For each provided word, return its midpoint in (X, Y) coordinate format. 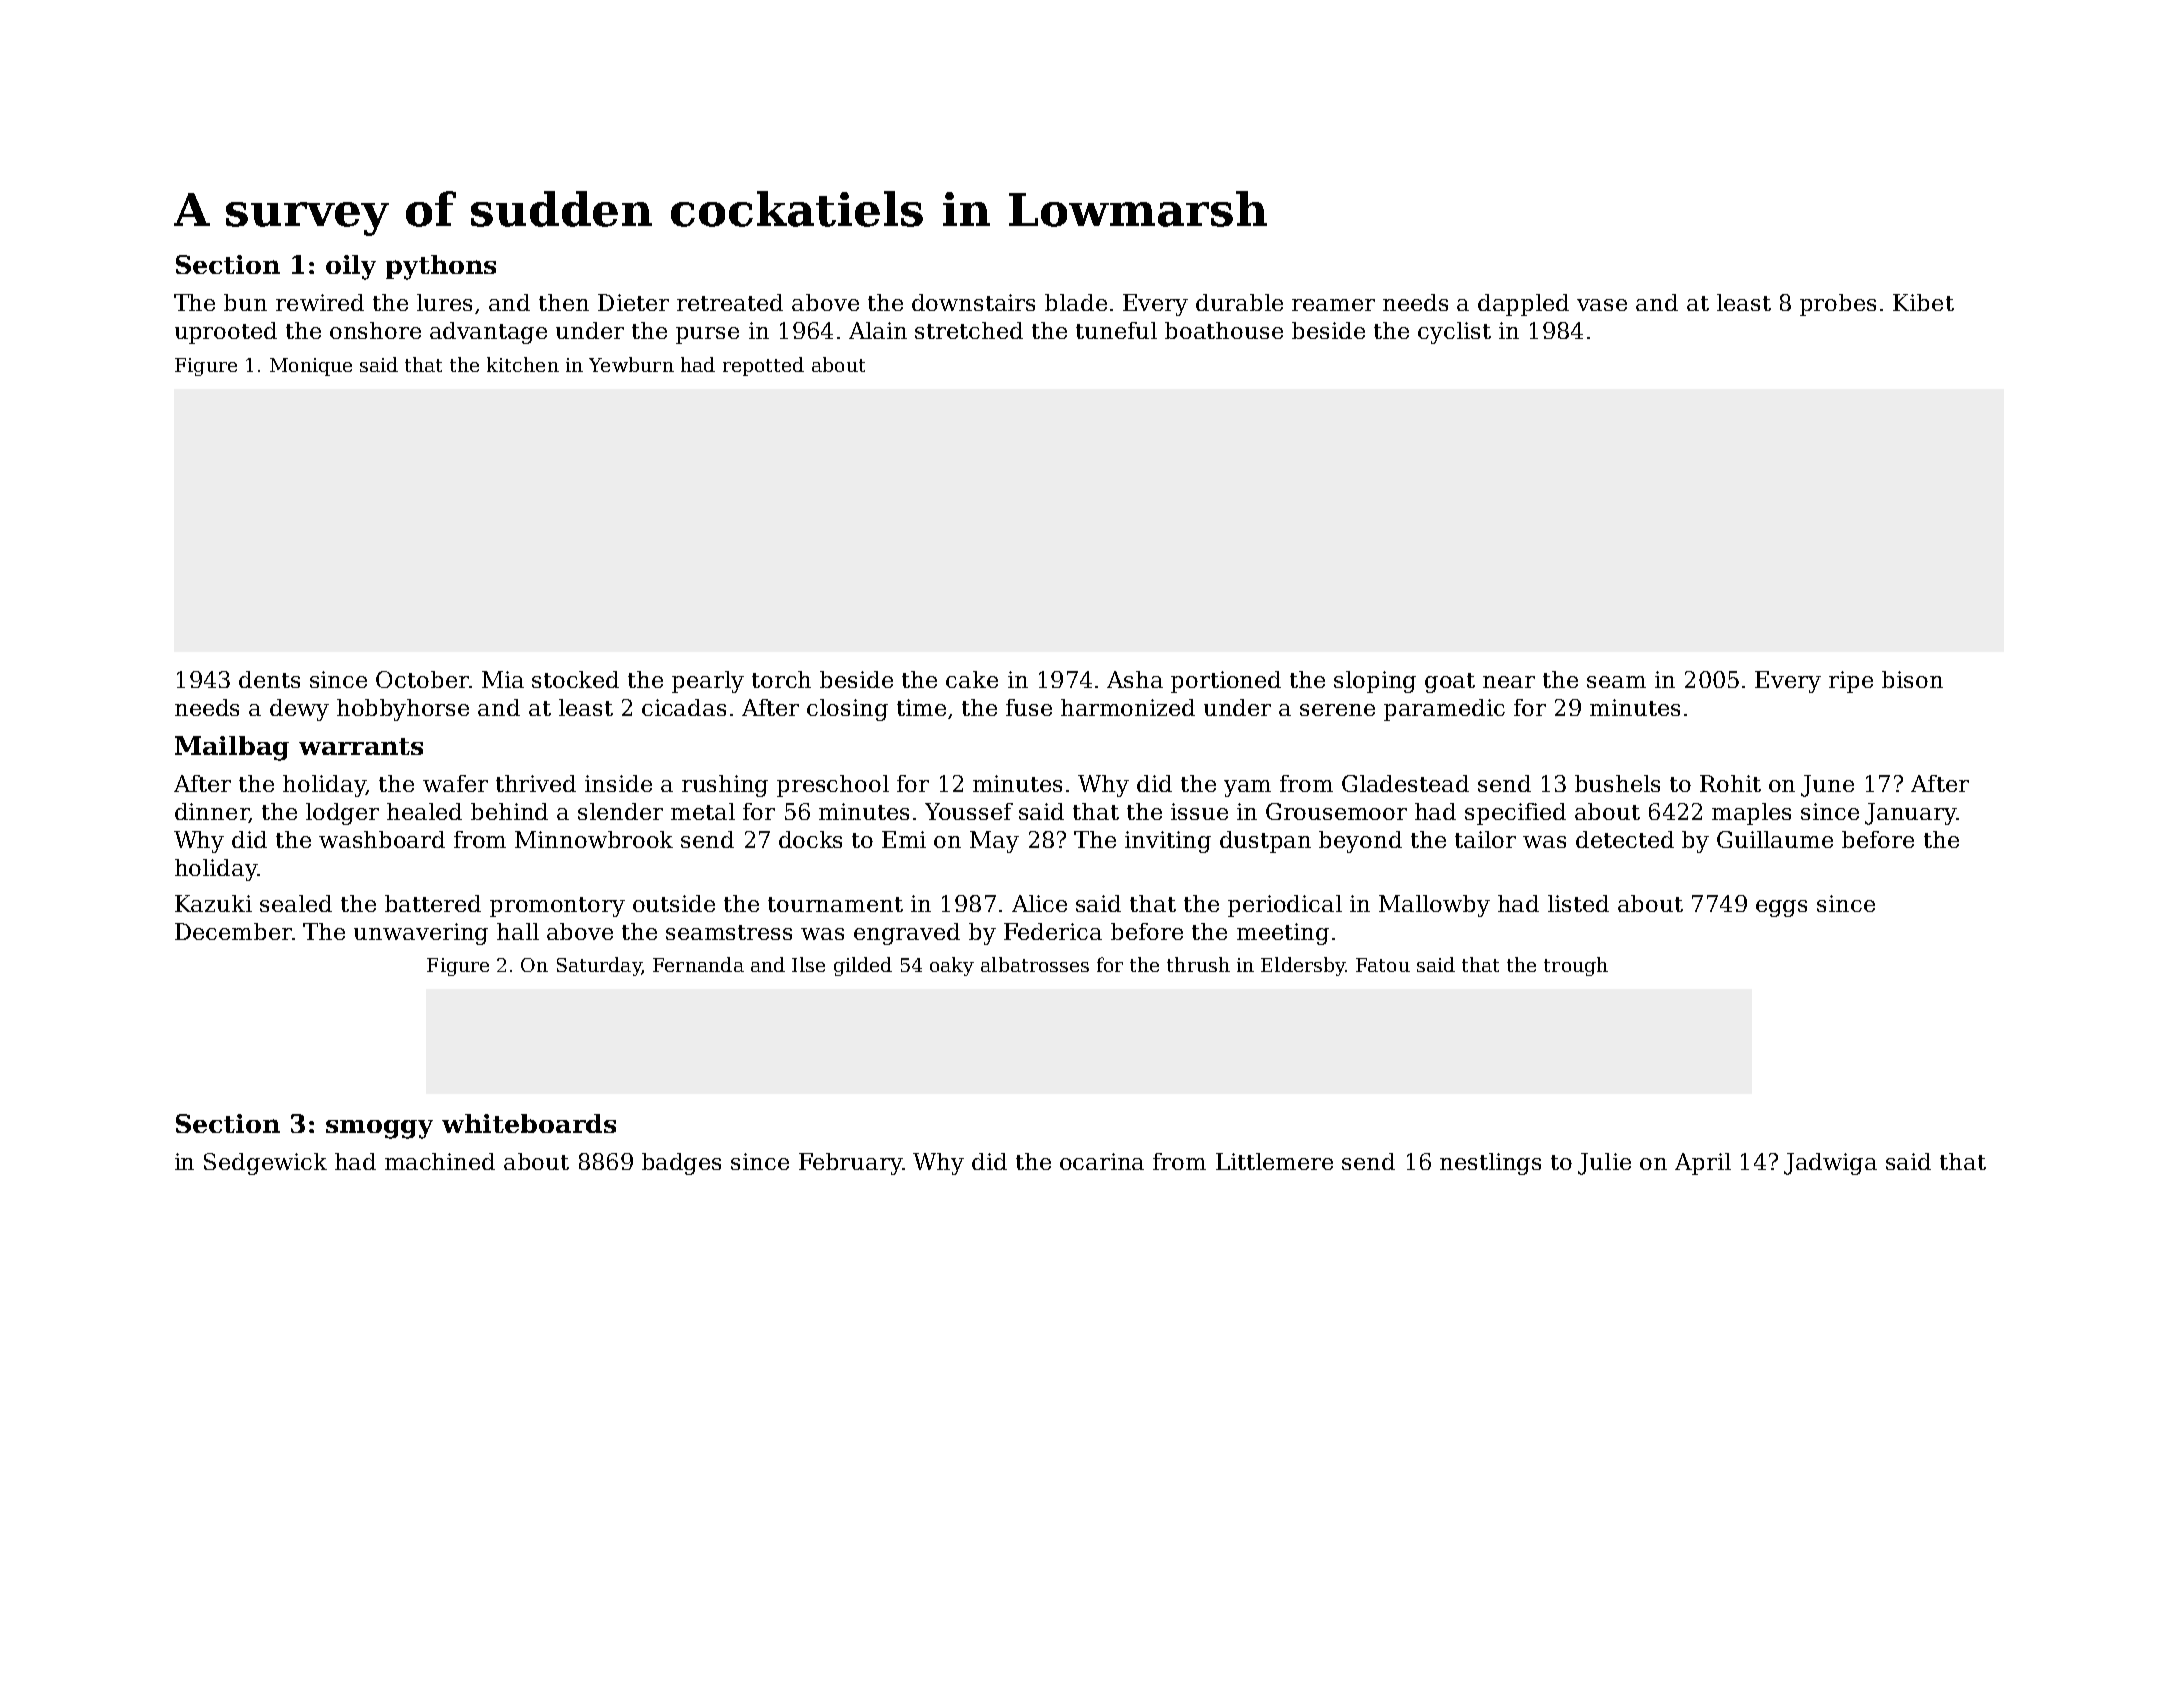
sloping (1375, 682)
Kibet (1923, 302)
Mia (503, 679)
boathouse (1224, 330)
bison (1912, 679)
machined (440, 1161)
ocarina (1102, 1161)
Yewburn (631, 364)
